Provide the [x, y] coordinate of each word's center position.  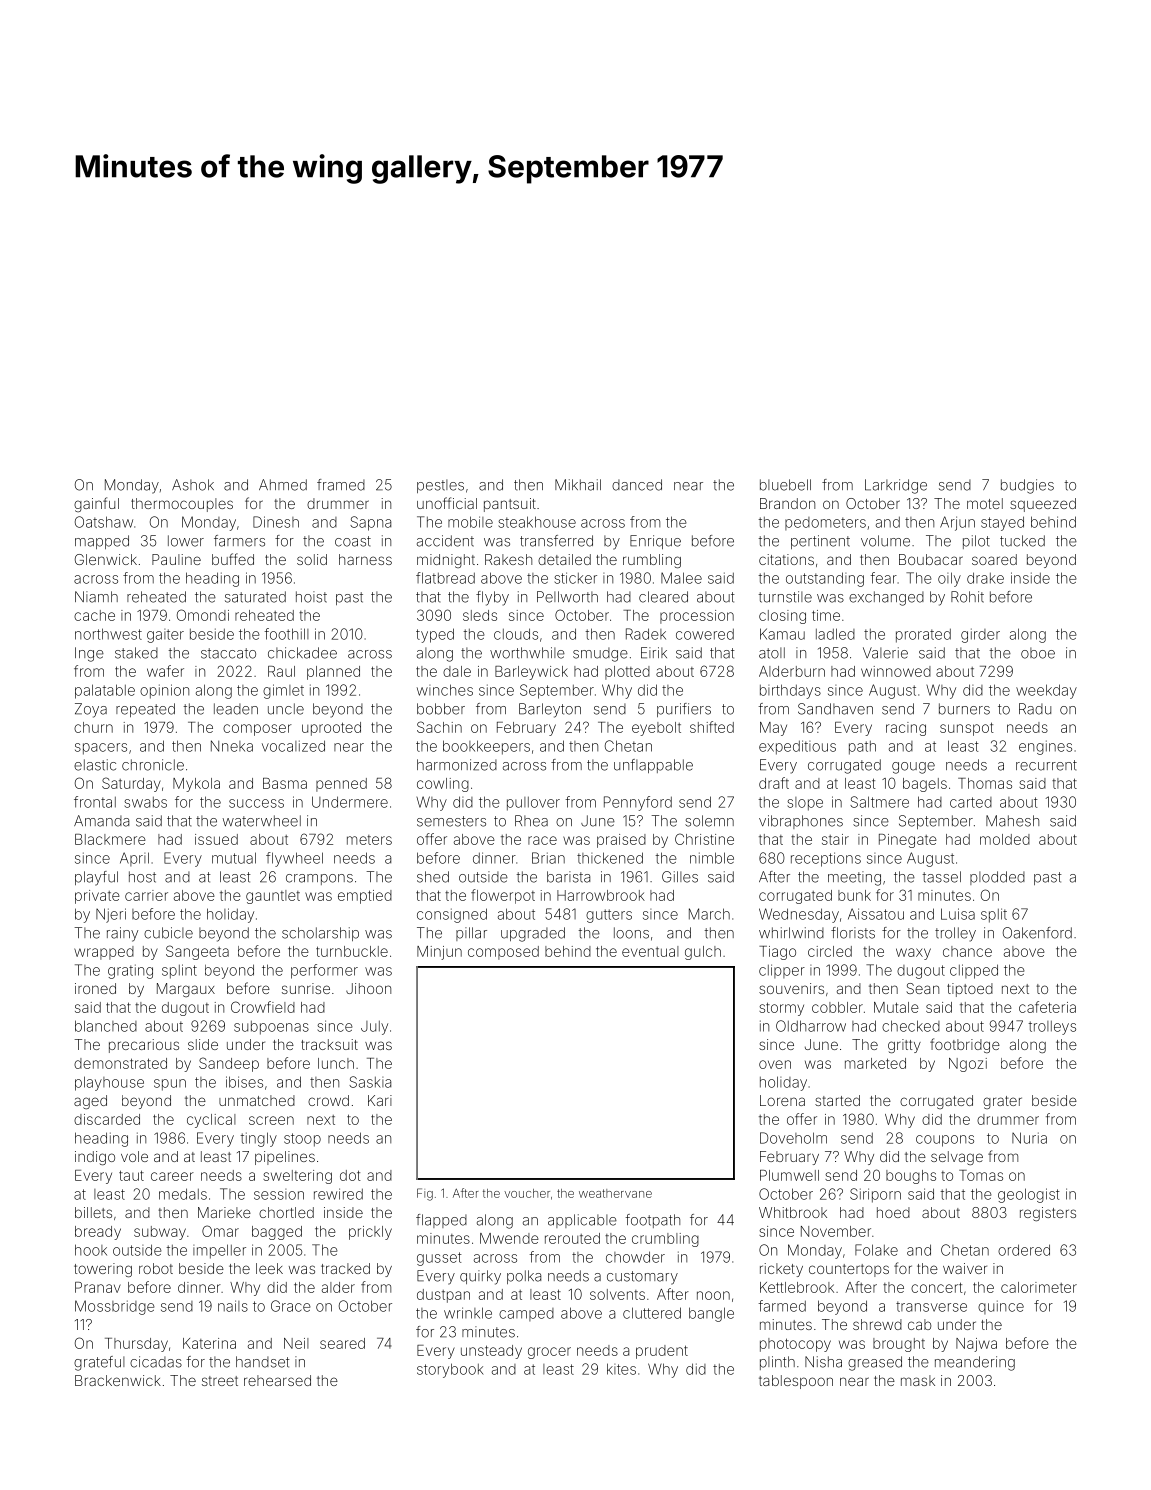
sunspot [967, 729]
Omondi [203, 615]
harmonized [457, 765]
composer [257, 730]
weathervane [615, 1193]
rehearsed [277, 1380]
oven [775, 1064]
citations [786, 559]
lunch [336, 1063]
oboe [1038, 653]
